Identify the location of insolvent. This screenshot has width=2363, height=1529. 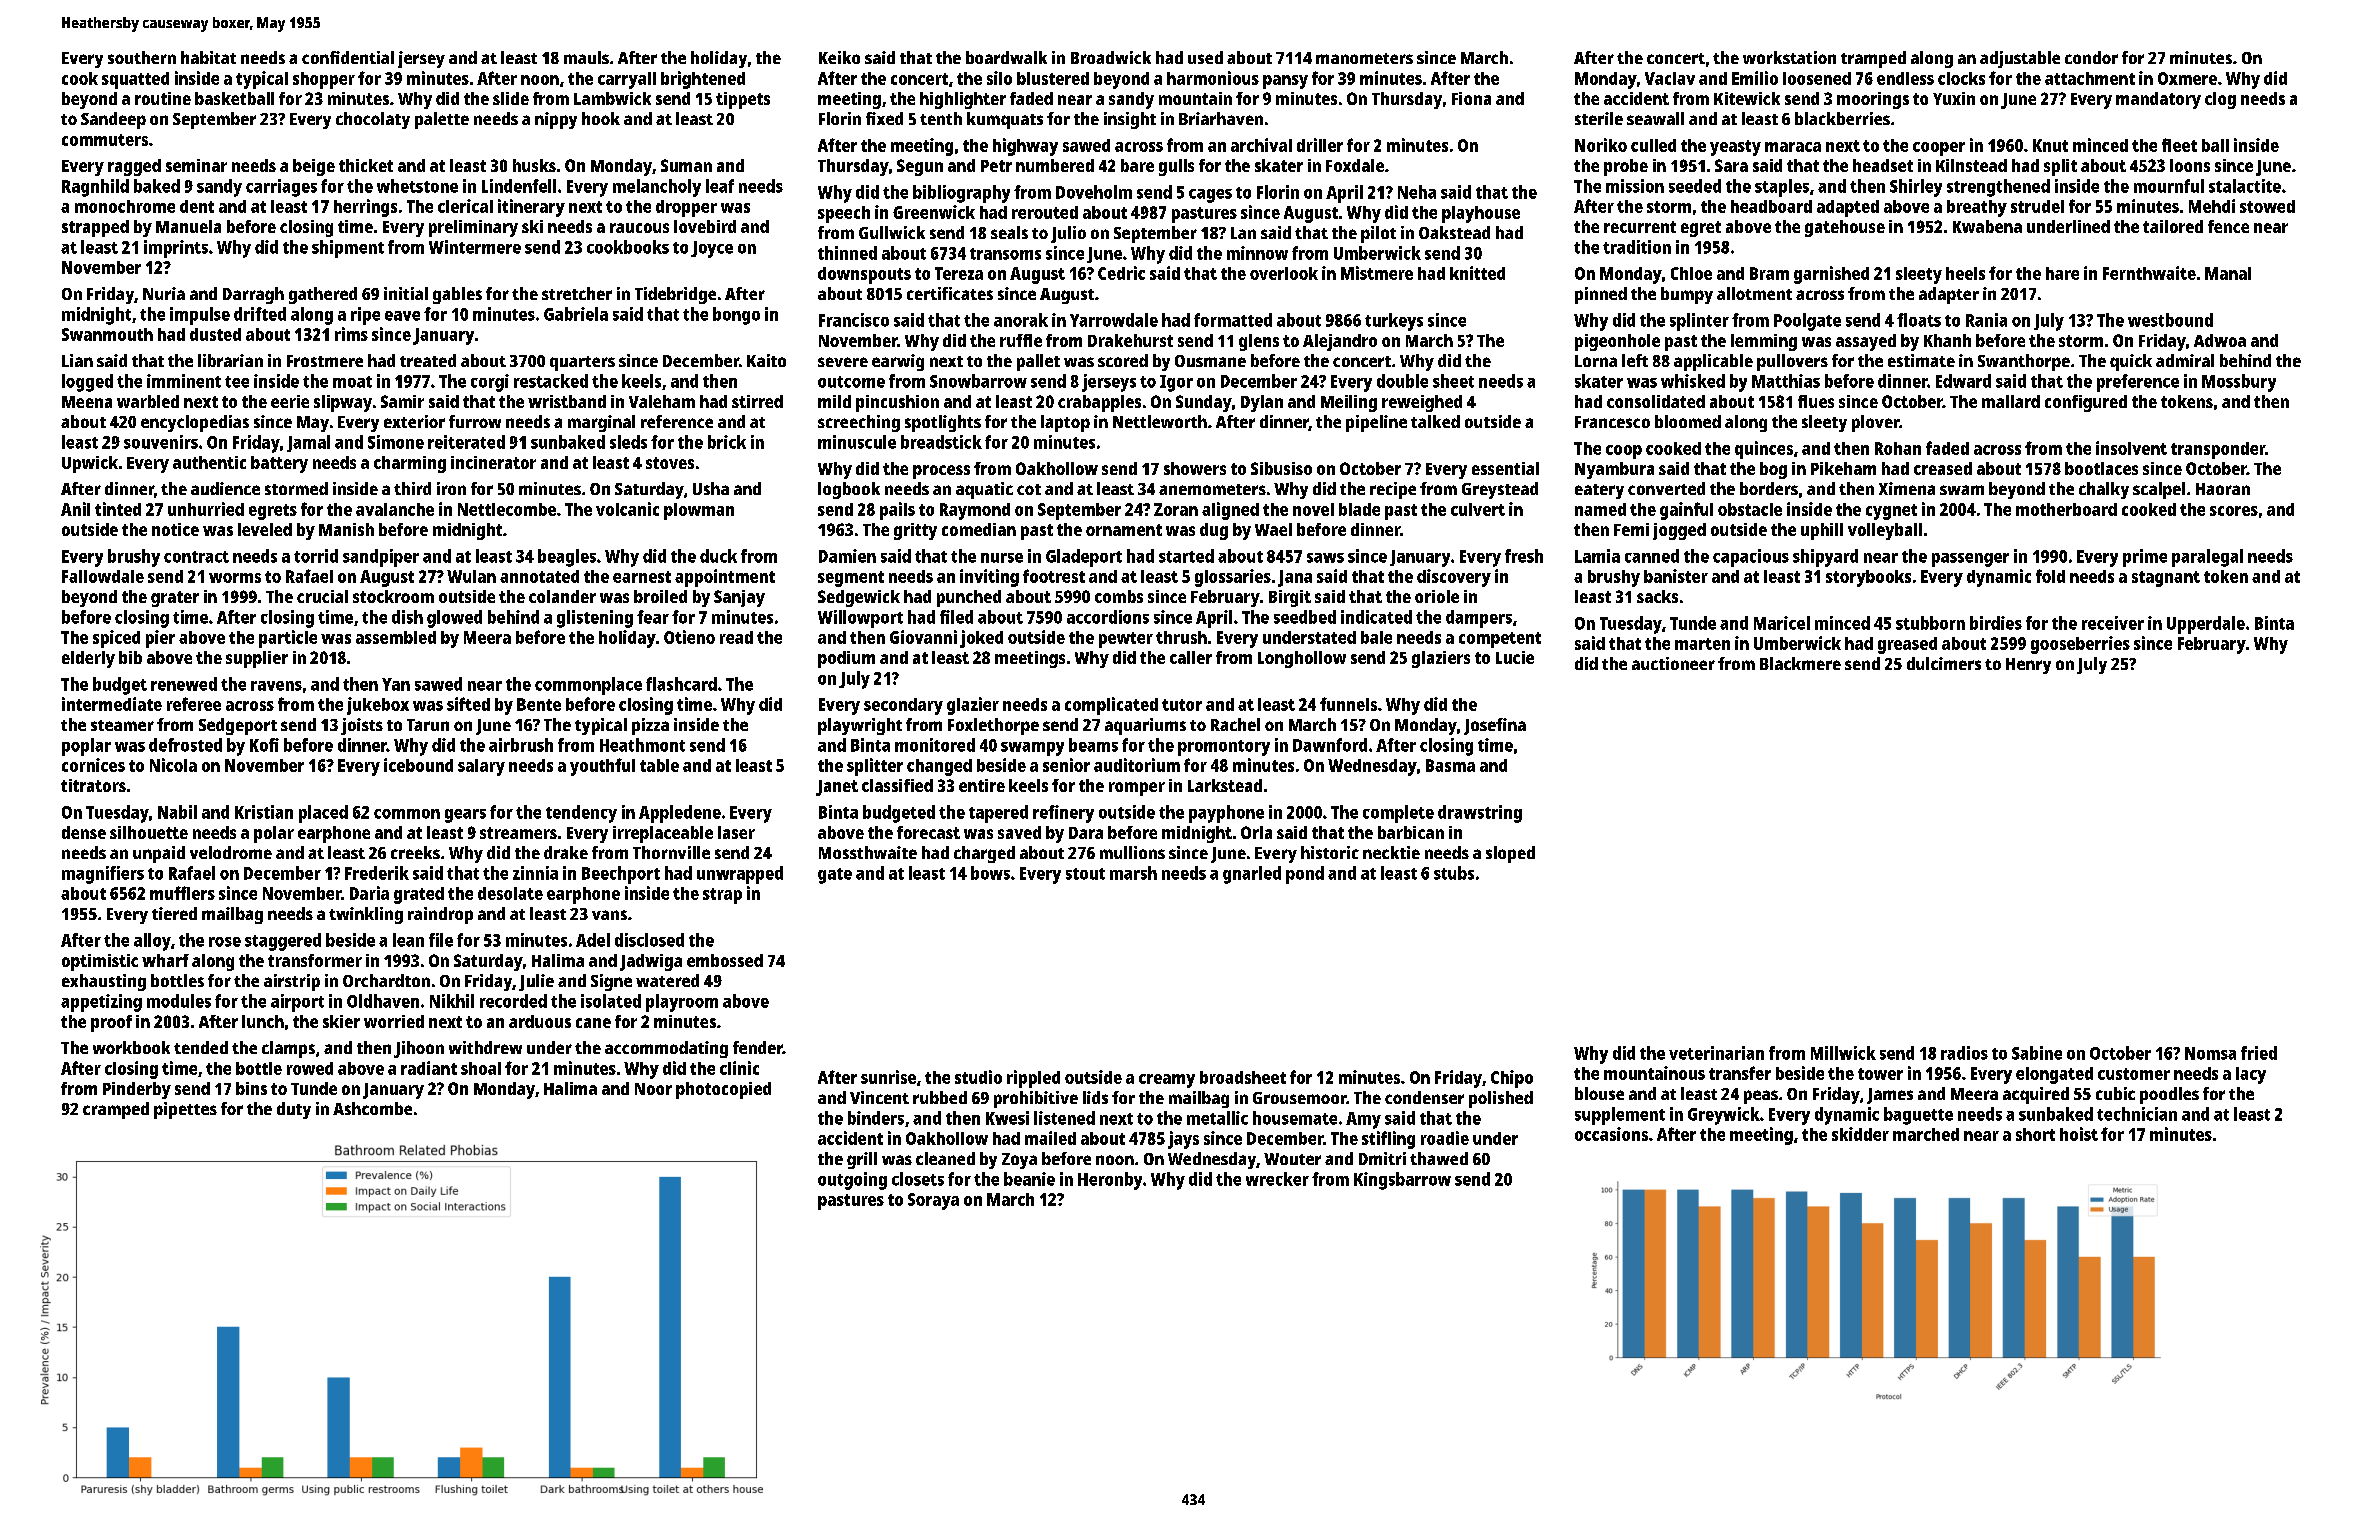
(2131, 448).
